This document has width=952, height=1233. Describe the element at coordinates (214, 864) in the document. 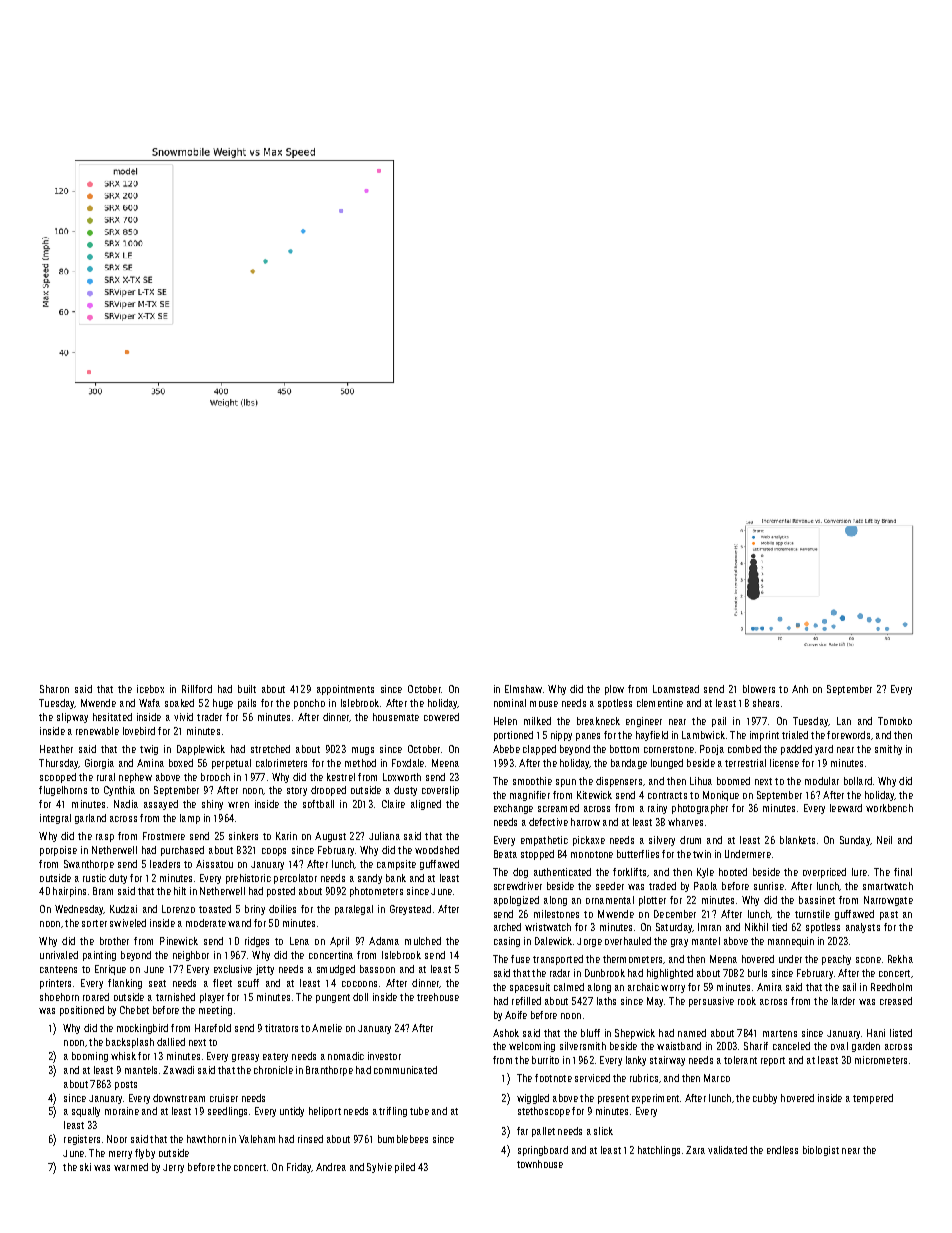

I see `Aissatou` at that location.
